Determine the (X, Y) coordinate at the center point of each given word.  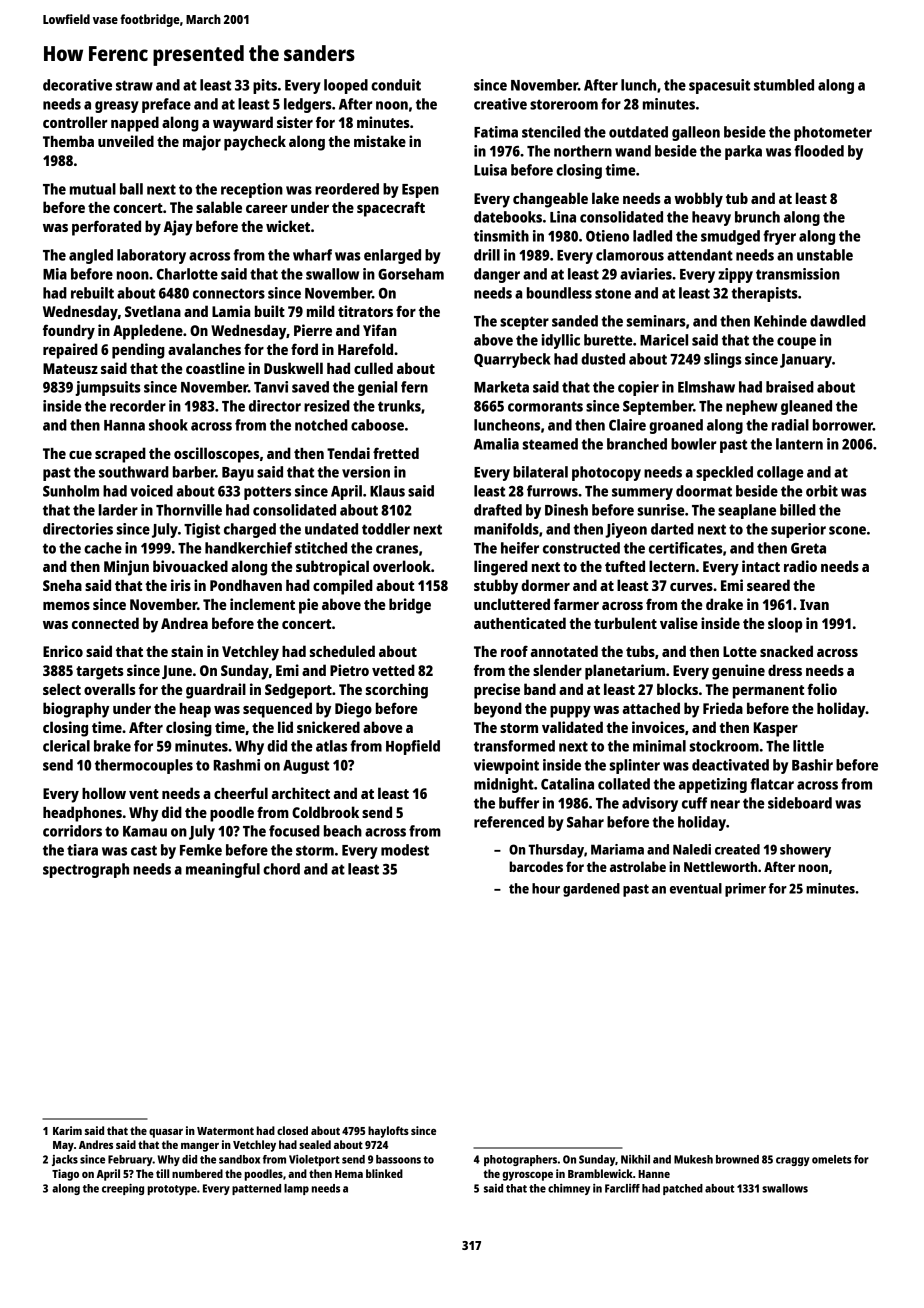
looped (346, 86)
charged (250, 530)
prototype (172, 1190)
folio (822, 689)
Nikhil (635, 1159)
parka (743, 152)
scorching (397, 691)
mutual (93, 189)
